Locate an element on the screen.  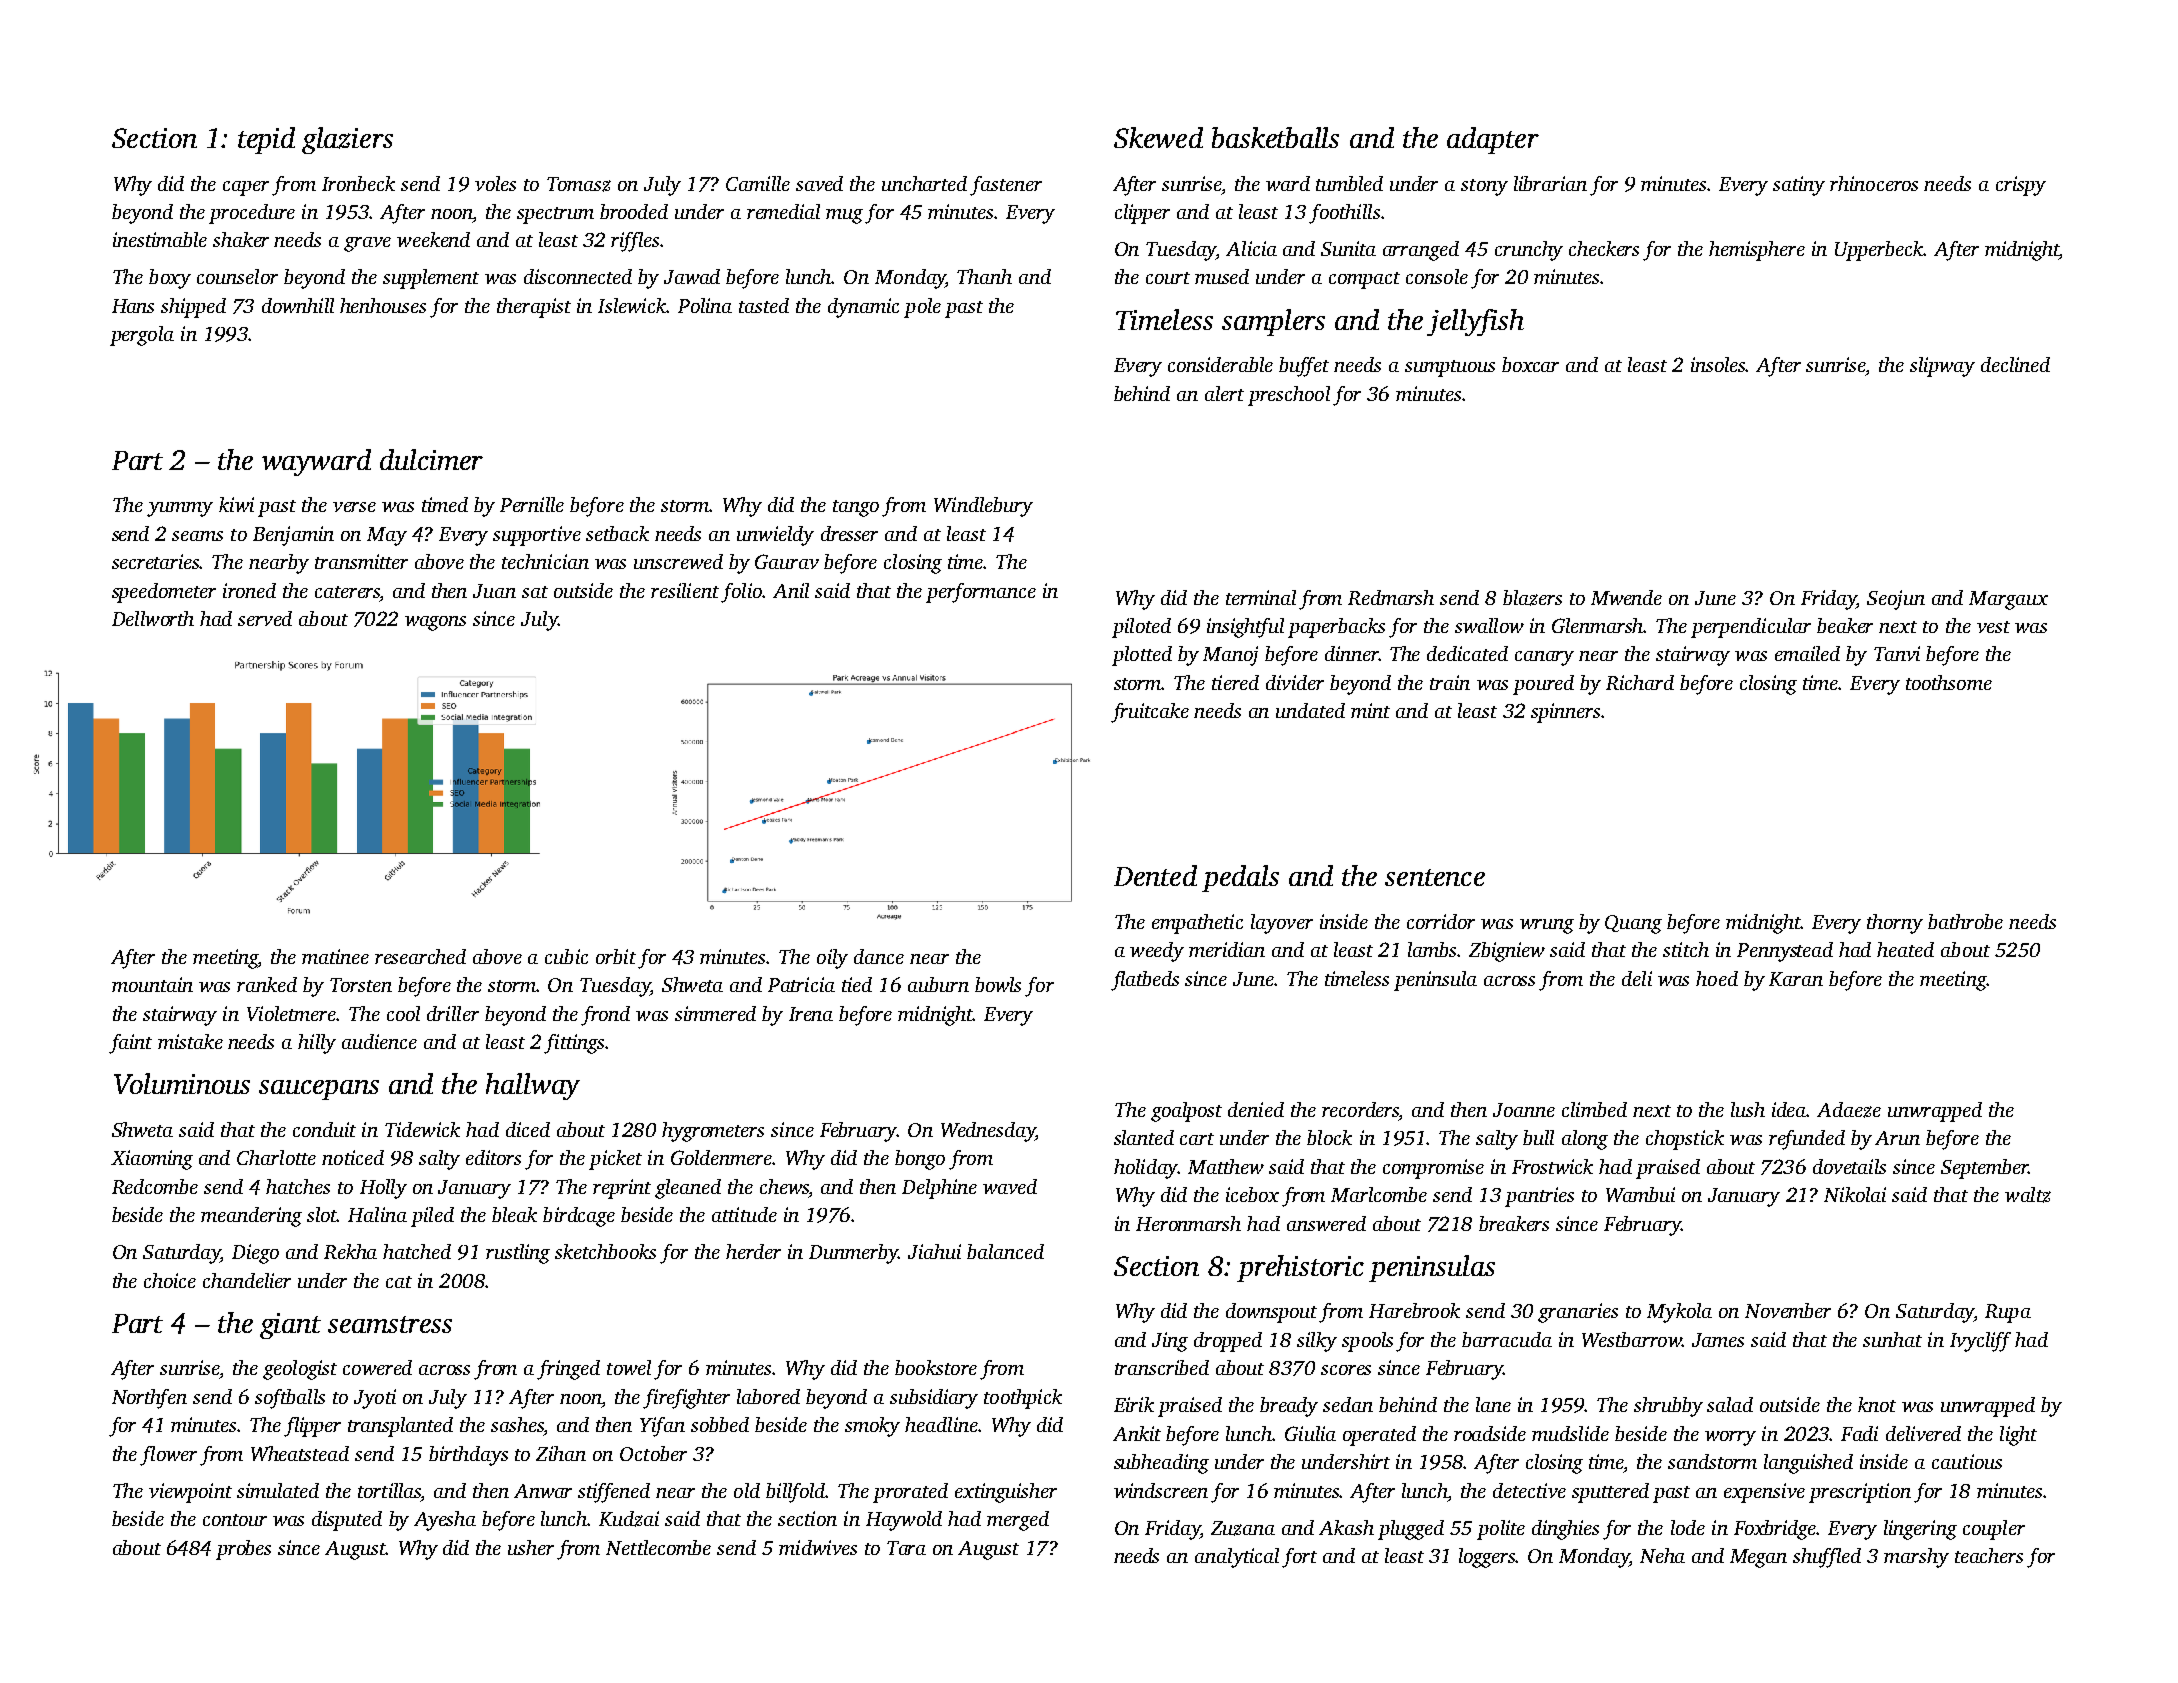
fort is located at coordinates (1299, 1558).
